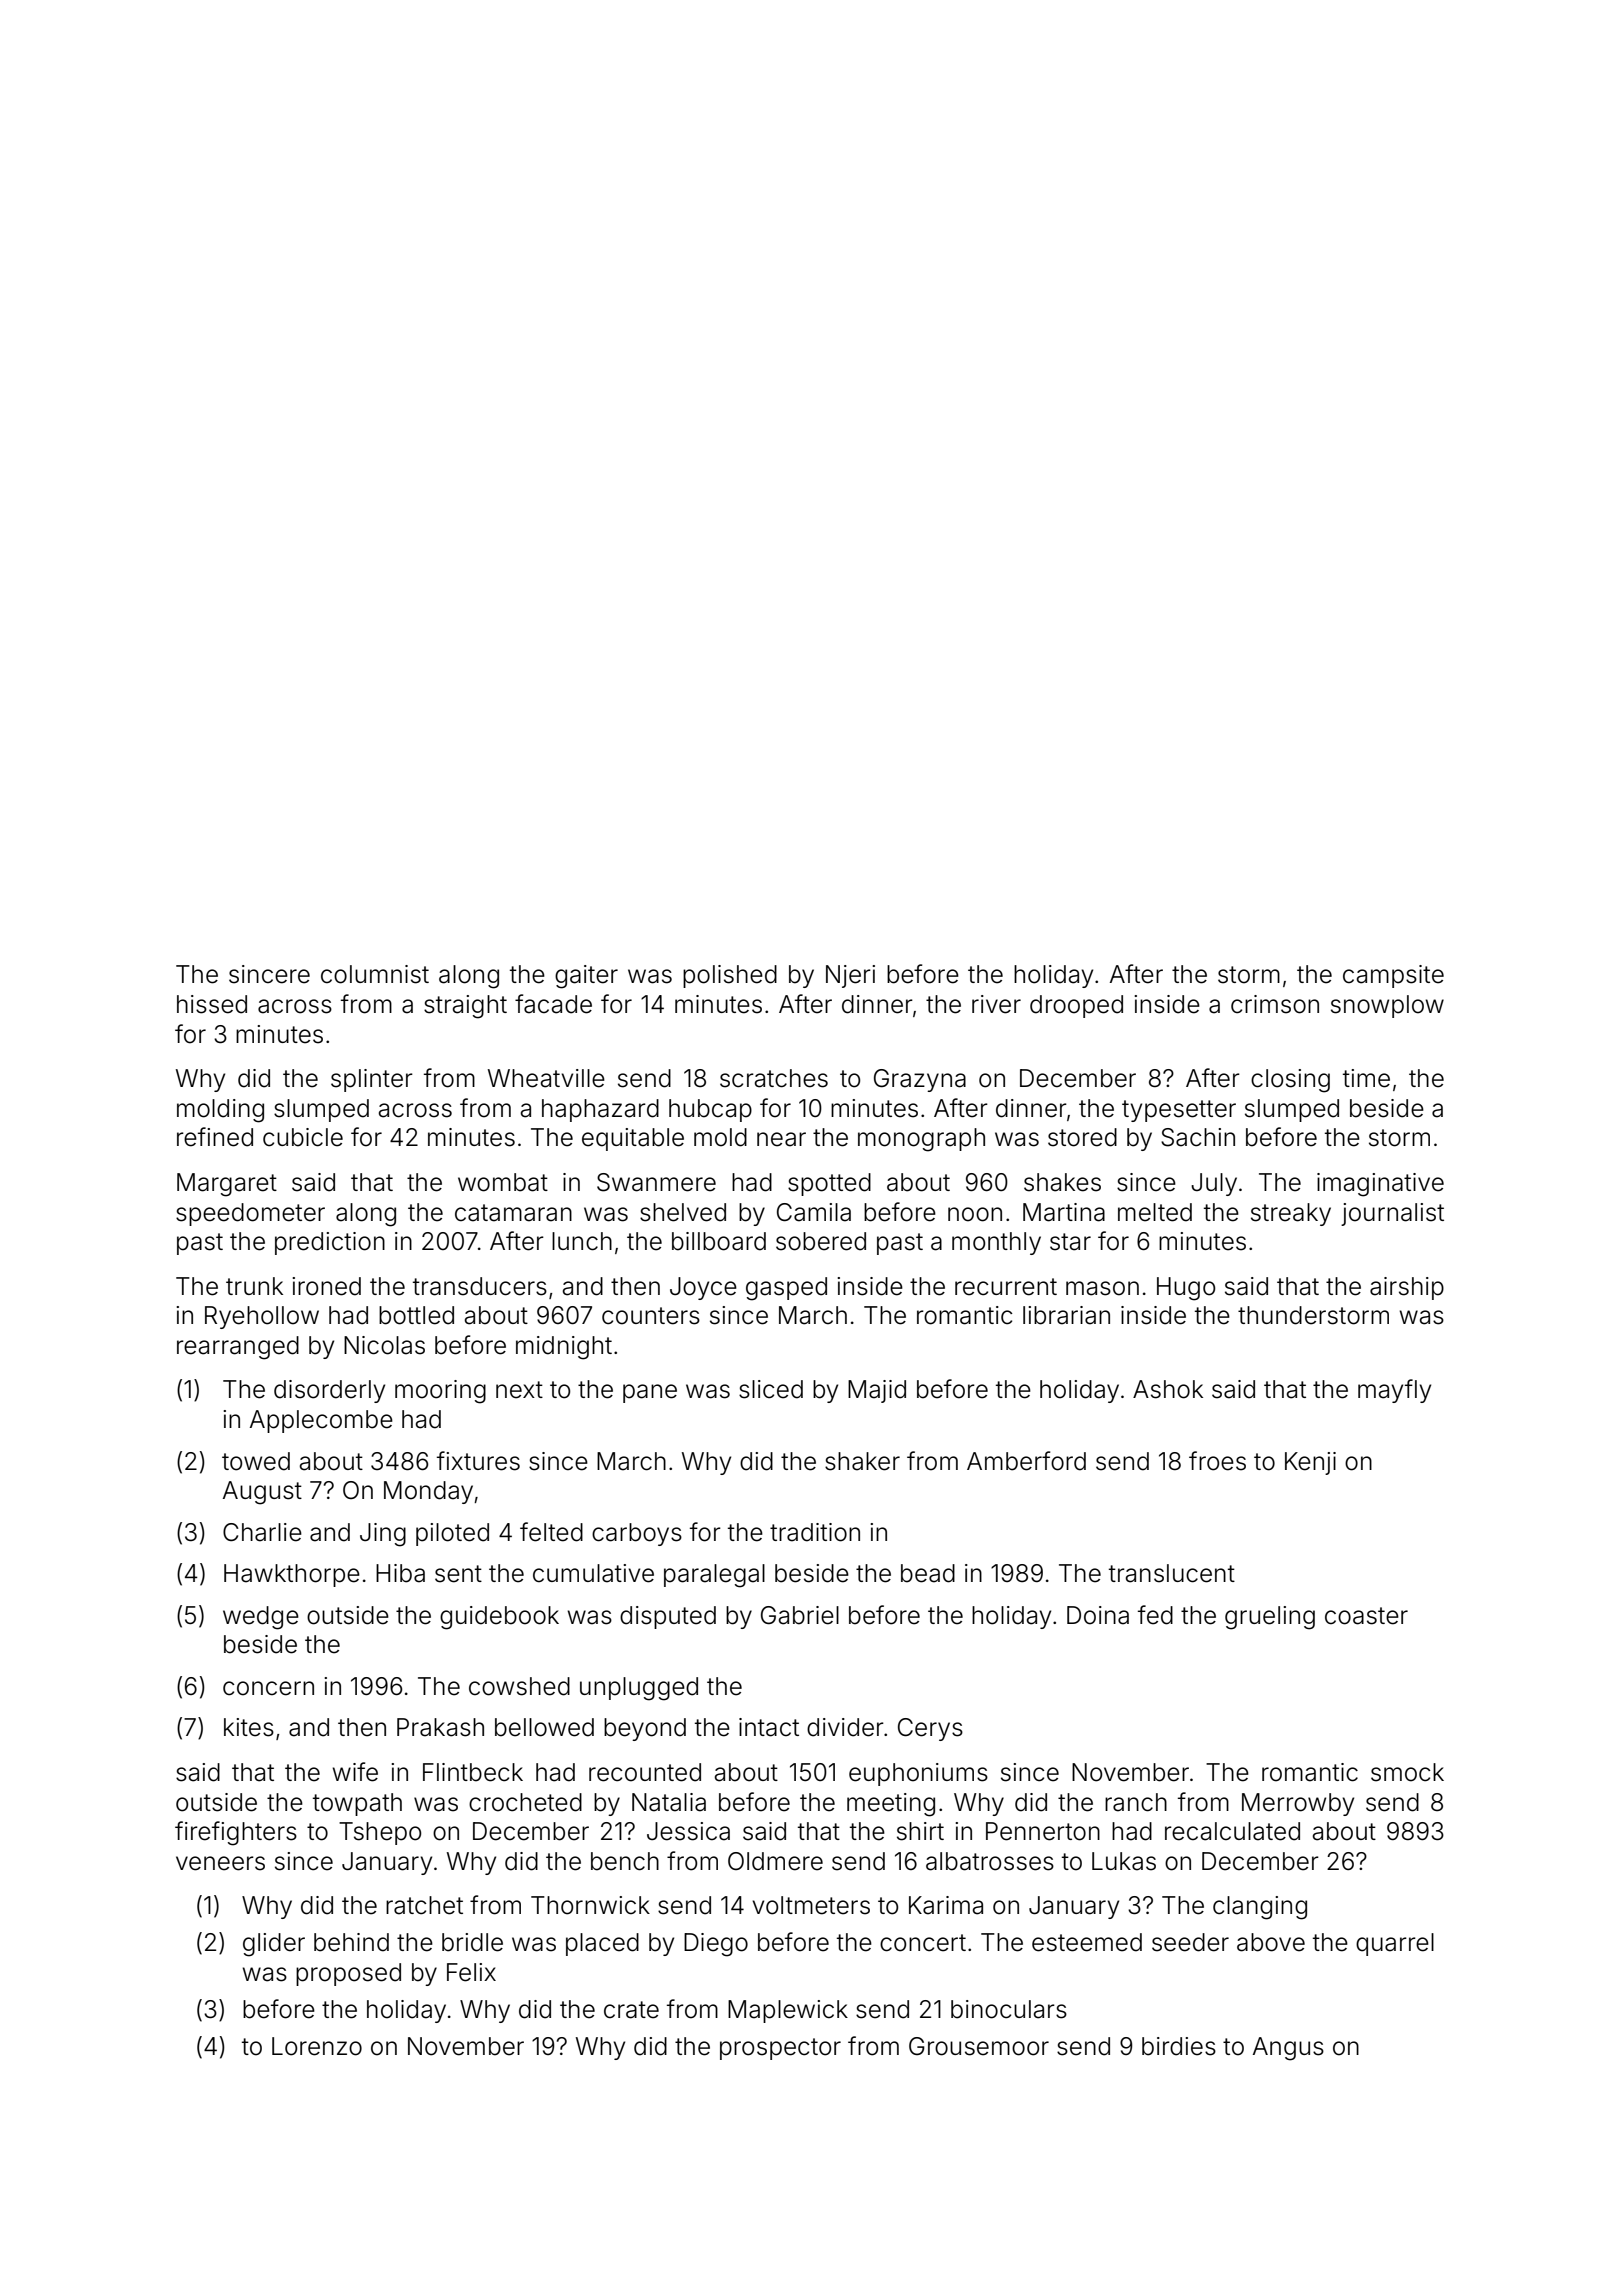  What do you see at coordinates (236, 1833) in the screenshot?
I see `firefighters` at bounding box center [236, 1833].
